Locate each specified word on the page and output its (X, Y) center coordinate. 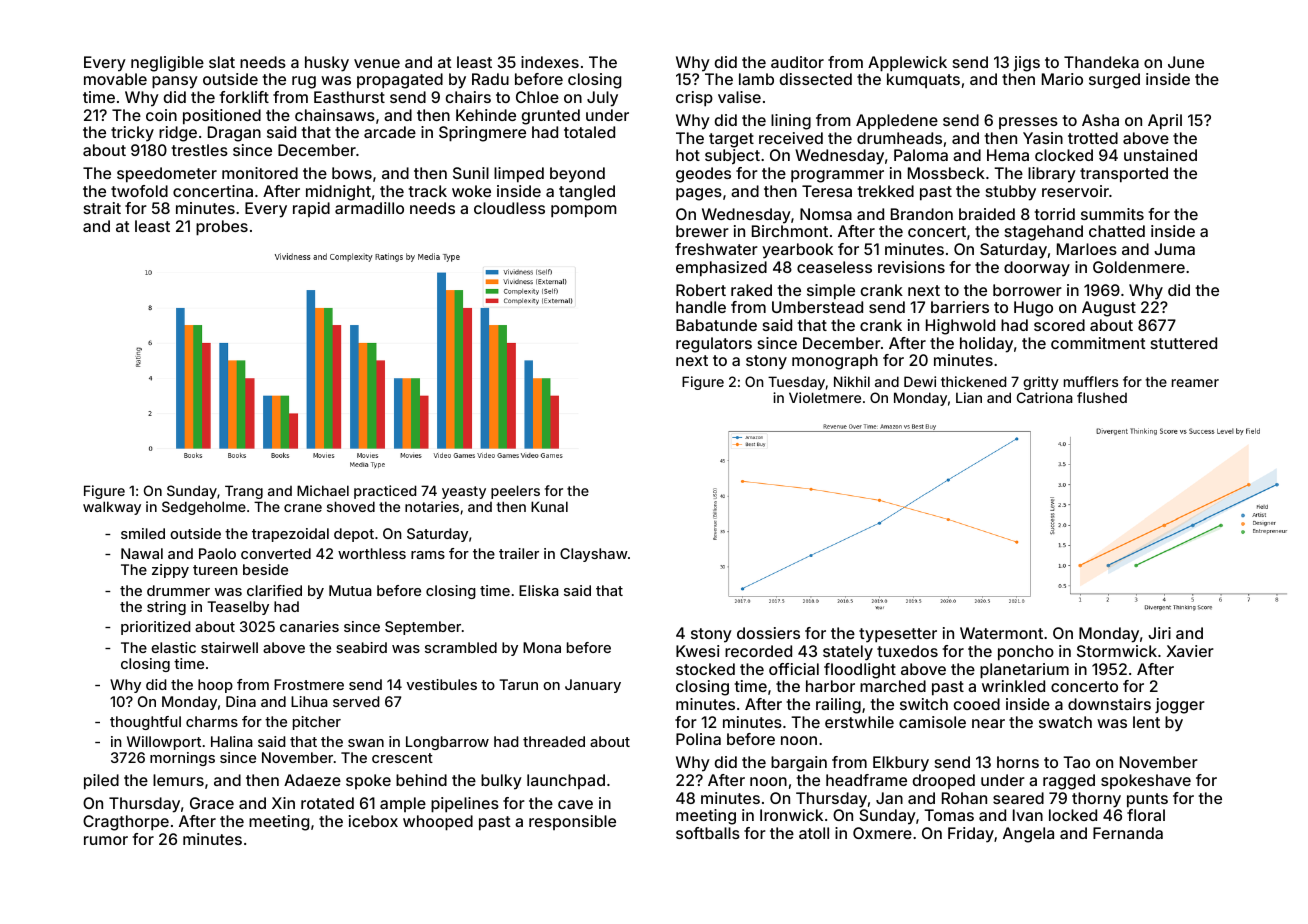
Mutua (350, 590)
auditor (797, 62)
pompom (584, 211)
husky (327, 64)
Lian (969, 397)
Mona (542, 647)
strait (102, 208)
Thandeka (1101, 62)
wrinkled (1013, 686)
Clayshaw (594, 555)
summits (1112, 214)
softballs (708, 833)
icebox (373, 821)
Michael (323, 490)
